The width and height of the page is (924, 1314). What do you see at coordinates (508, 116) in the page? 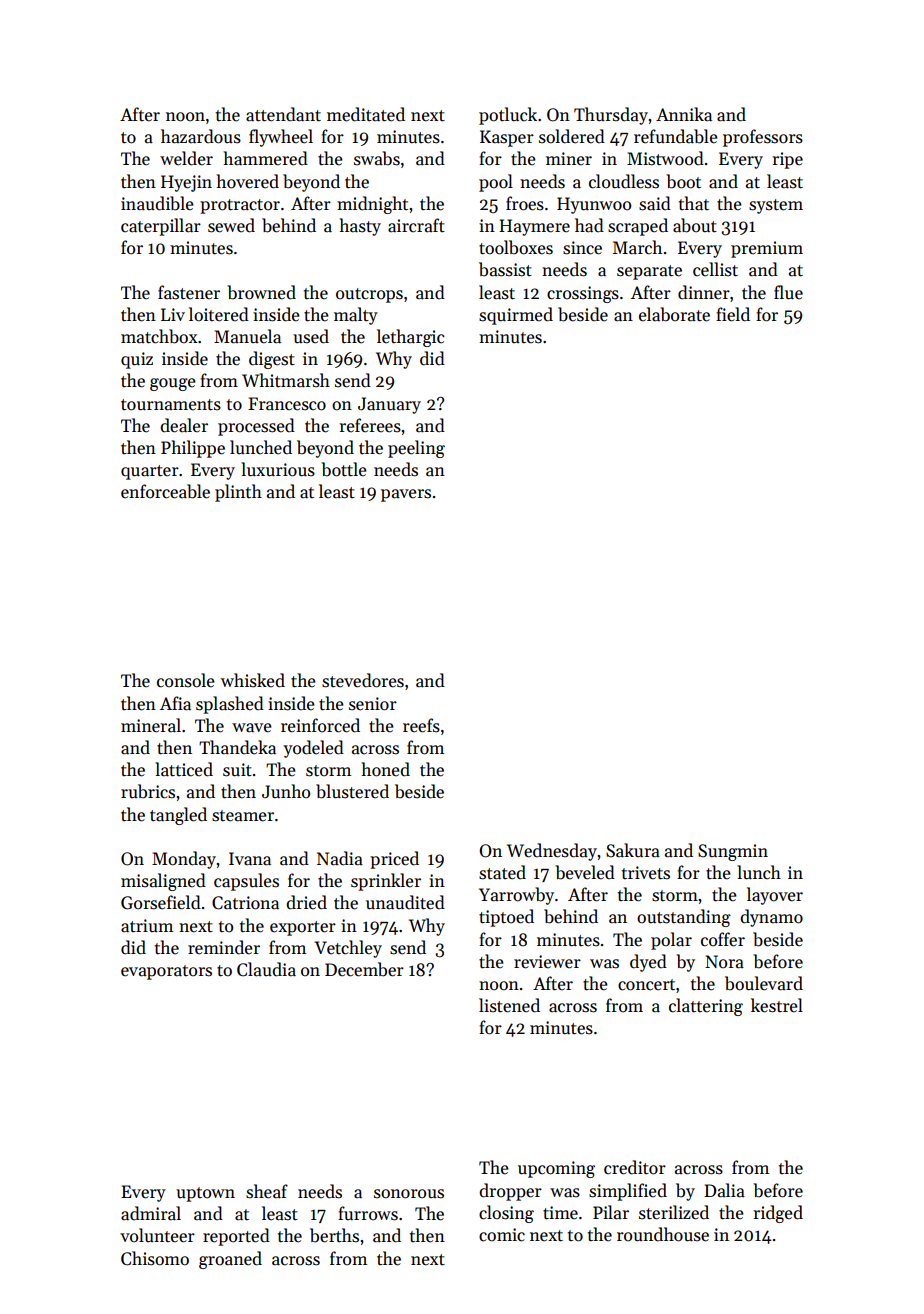
I see `potluck` at bounding box center [508, 116].
